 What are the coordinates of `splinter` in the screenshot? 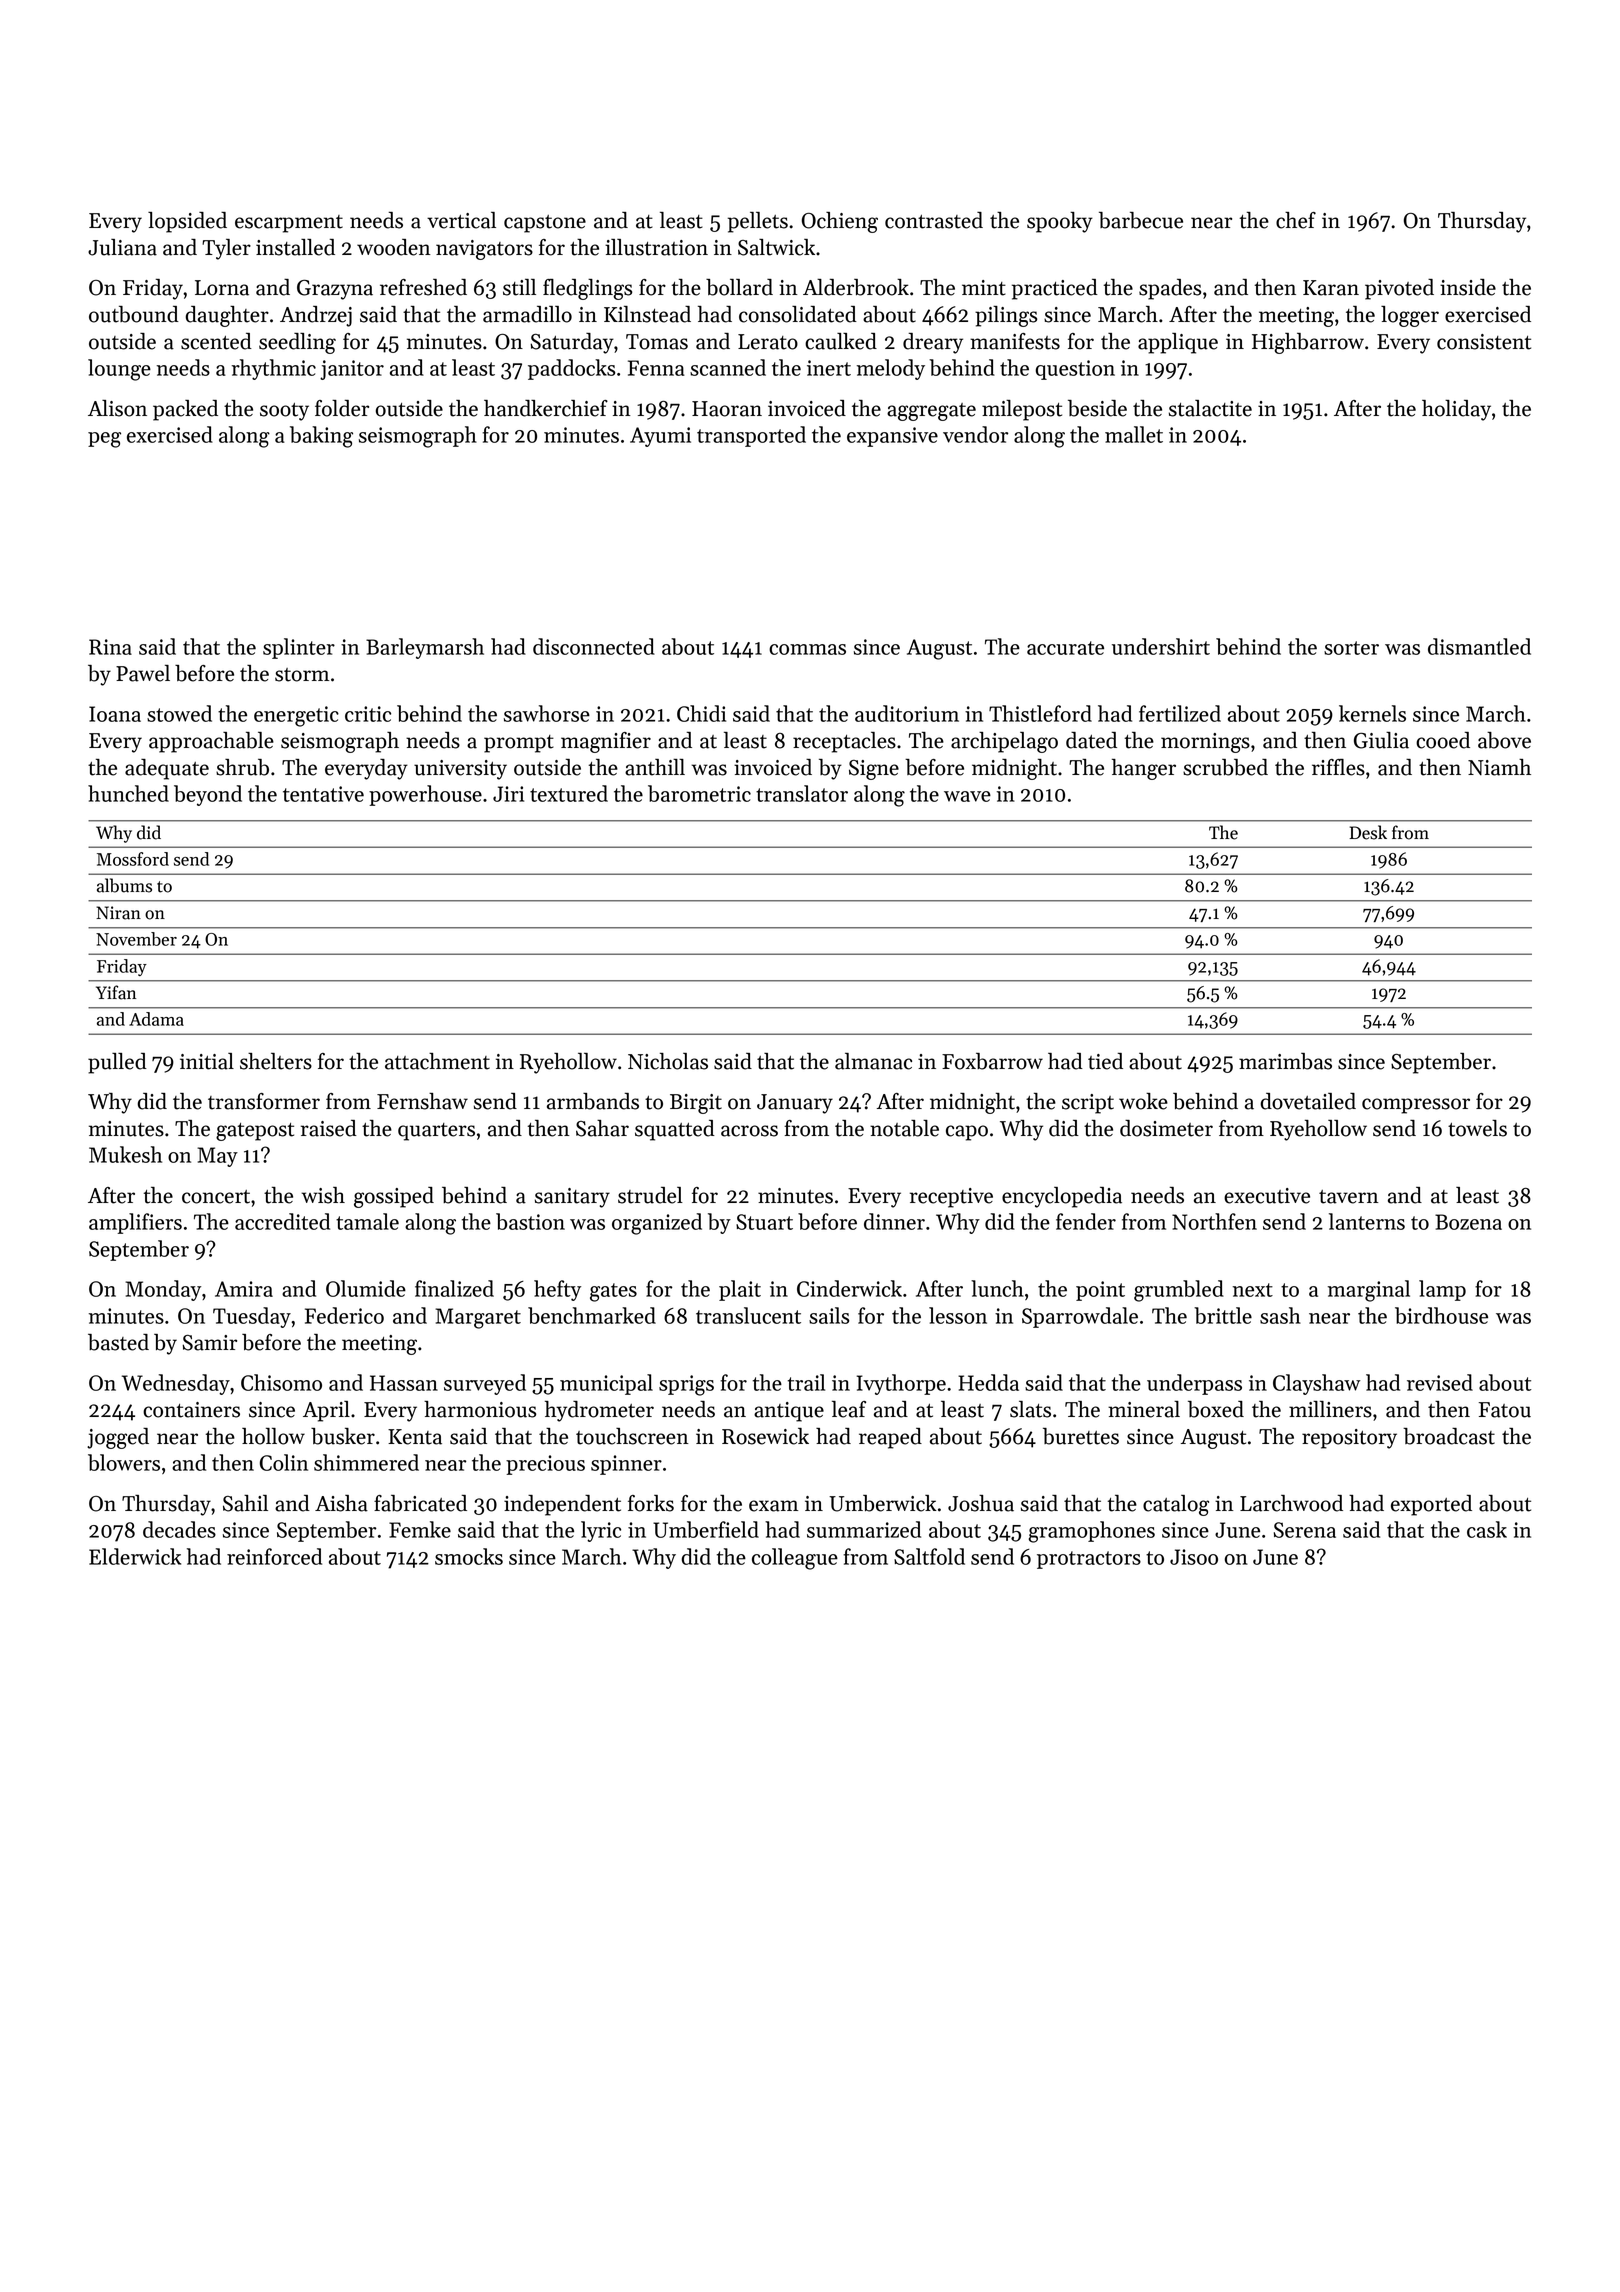 It's located at (299, 648).
